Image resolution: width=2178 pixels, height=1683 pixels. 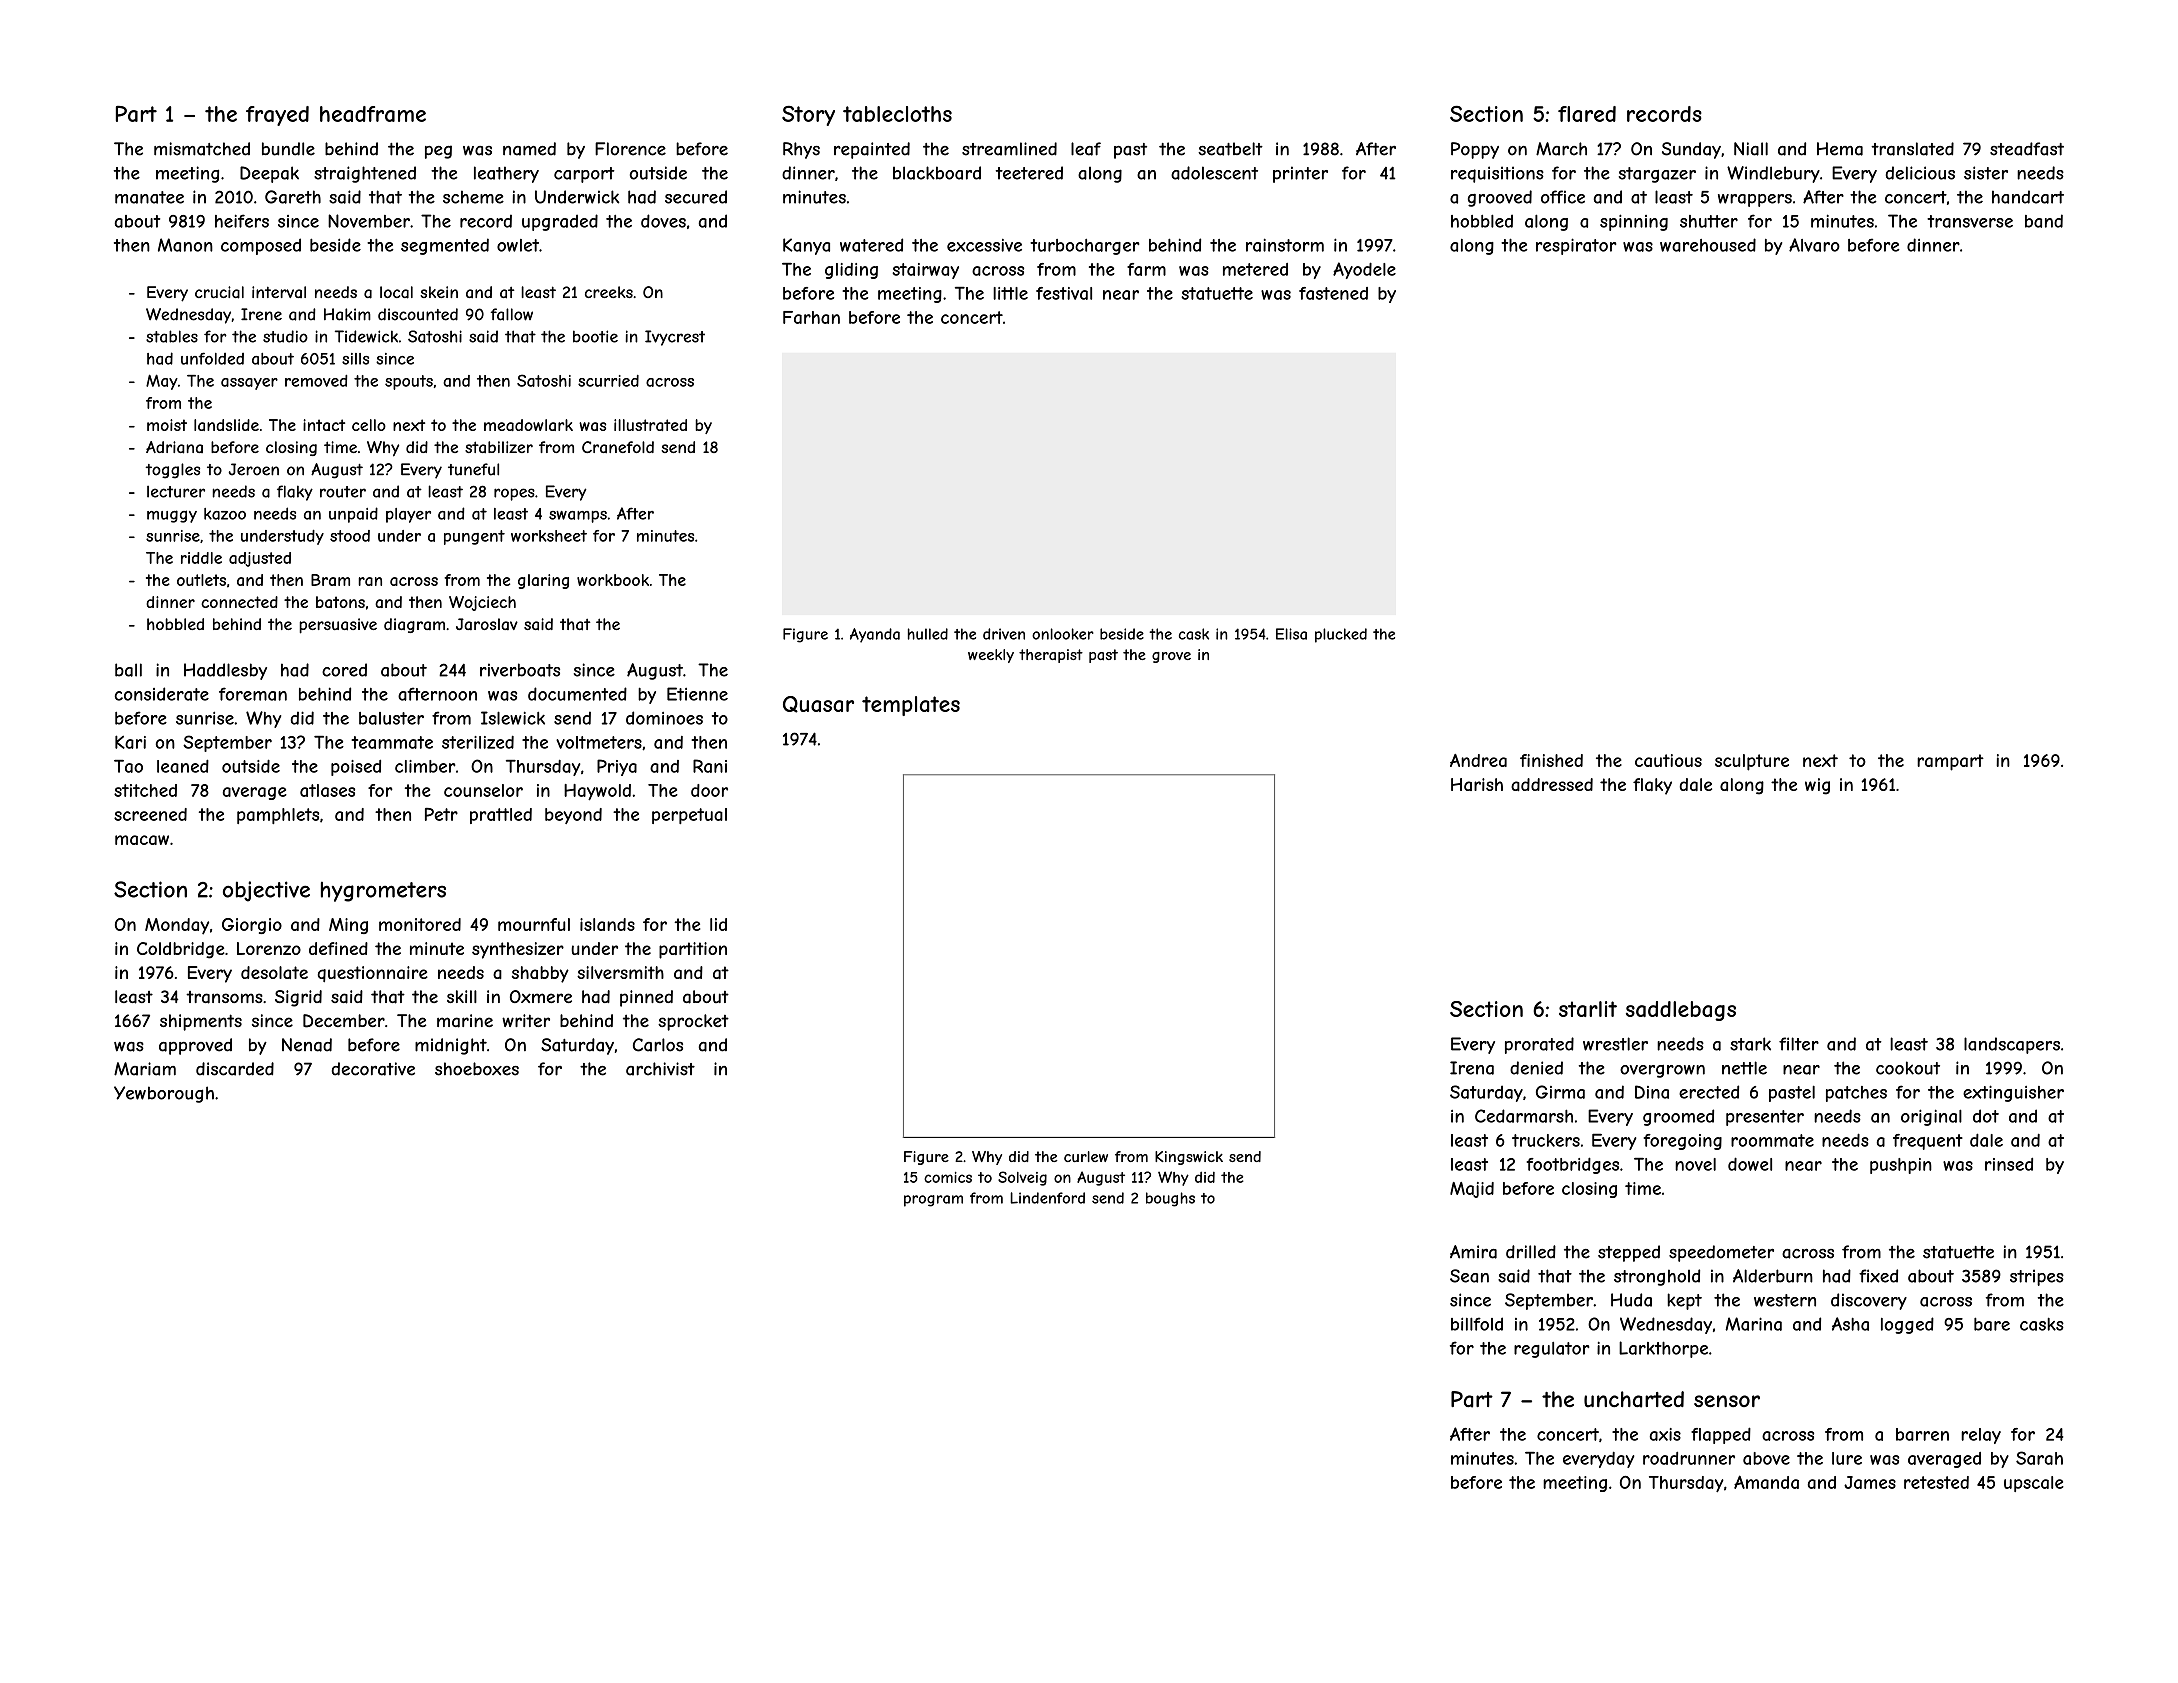 What do you see at coordinates (2034, 1484) in the screenshot?
I see `upscale` at bounding box center [2034, 1484].
